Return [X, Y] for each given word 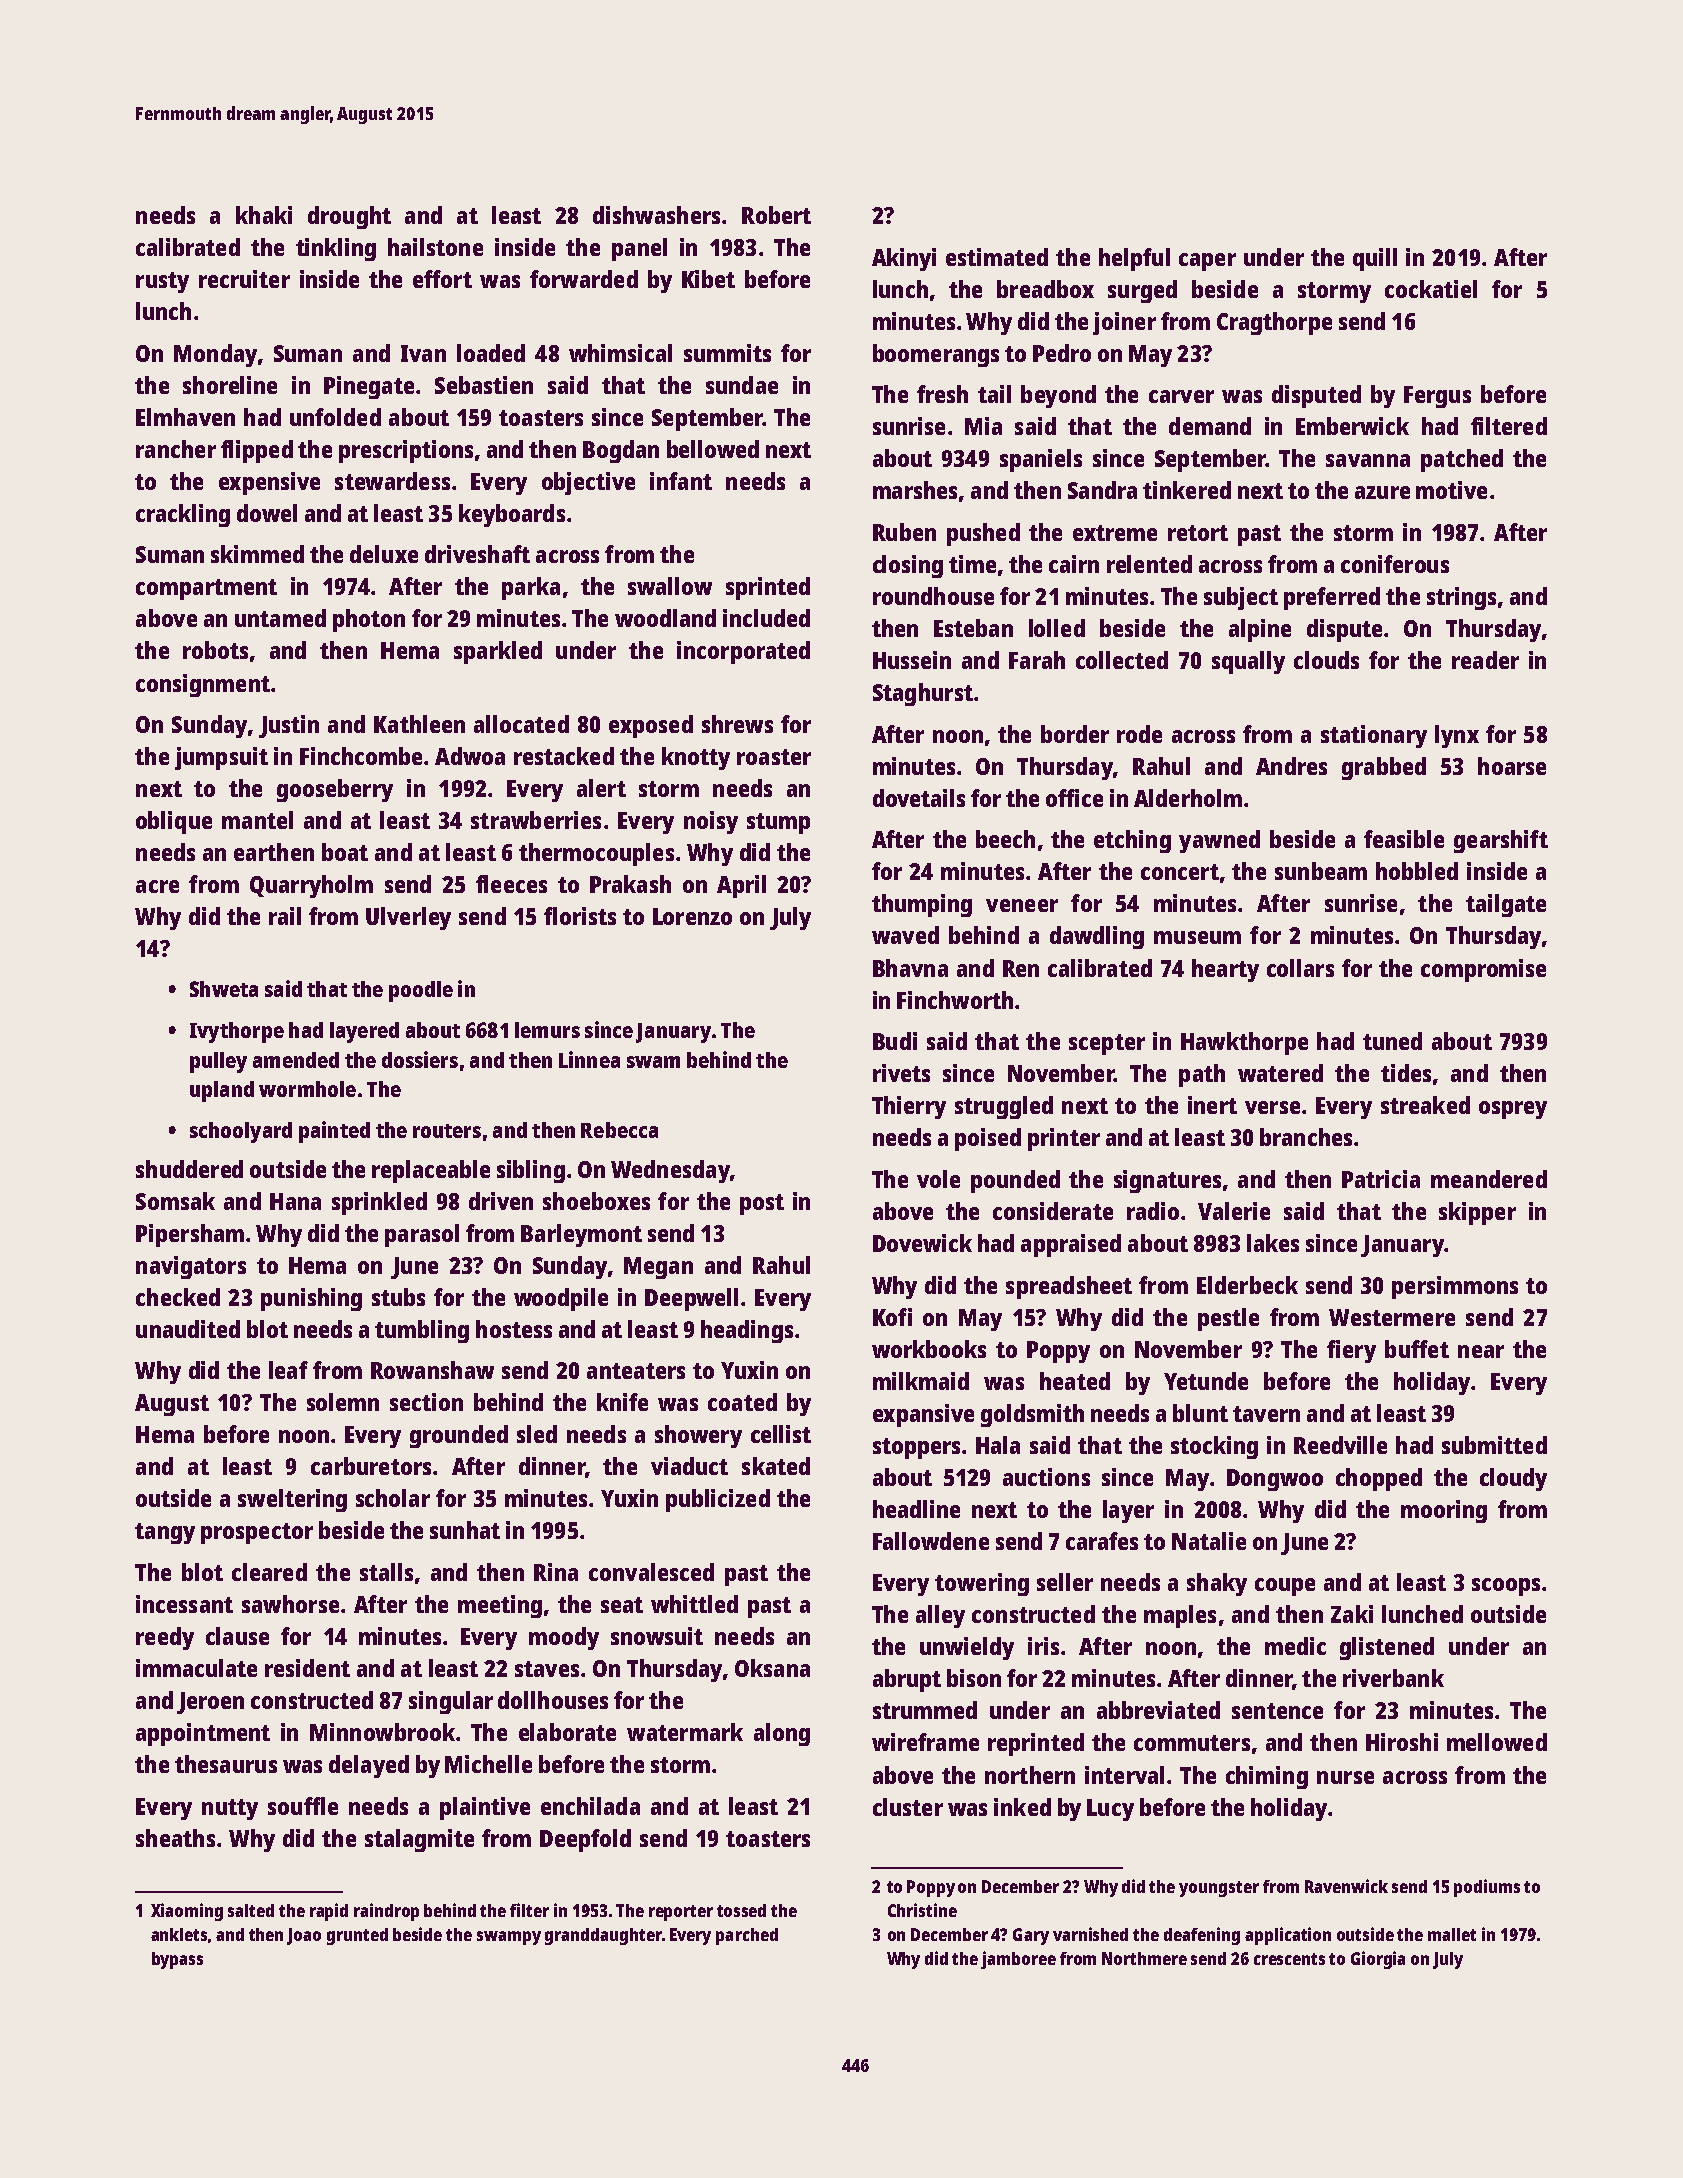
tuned [1392, 1041]
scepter [1107, 1044]
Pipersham [190, 1235]
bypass [177, 1960]
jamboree [1018, 1960]
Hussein [912, 660]
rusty [162, 282]
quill [1375, 259]
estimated [997, 257]
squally [1248, 662]
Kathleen [419, 724]
